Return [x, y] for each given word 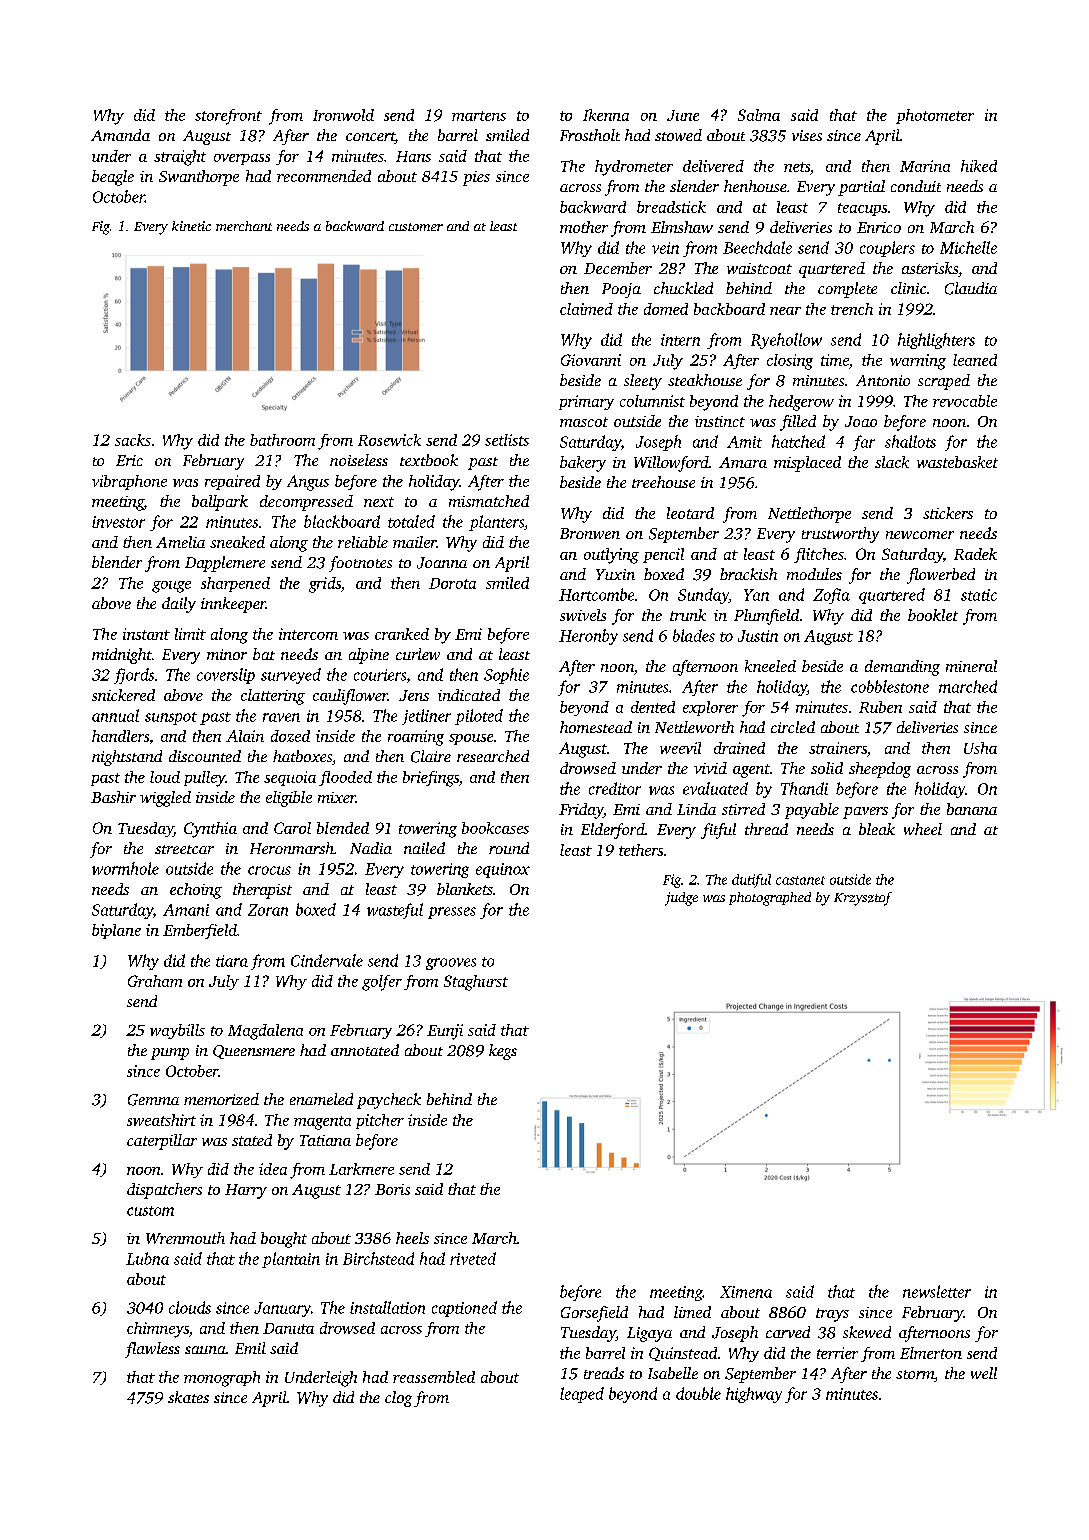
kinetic [191, 226]
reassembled [434, 1377]
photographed [770, 899]
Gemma [153, 1100]
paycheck [389, 1101]
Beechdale [757, 247]
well [984, 1373]
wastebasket [957, 462]
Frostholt [590, 135]
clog [398, 1399]
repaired [232, 482]
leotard [690, 513]
